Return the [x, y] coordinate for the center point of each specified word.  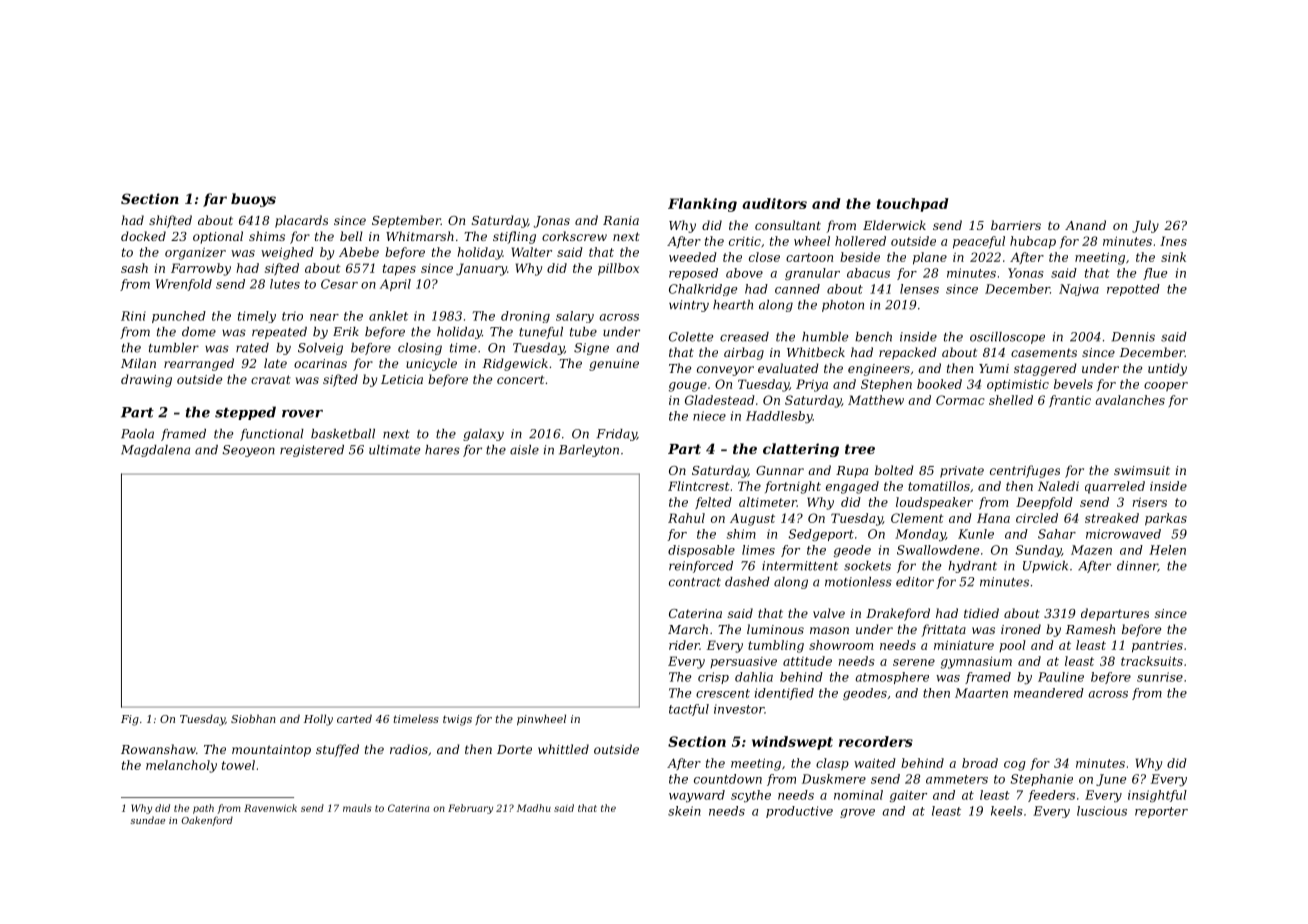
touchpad [913, 205]
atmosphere [892, 678]
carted [354, 718]
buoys [253, 200]
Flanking [702, 205]
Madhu [534, 808]
